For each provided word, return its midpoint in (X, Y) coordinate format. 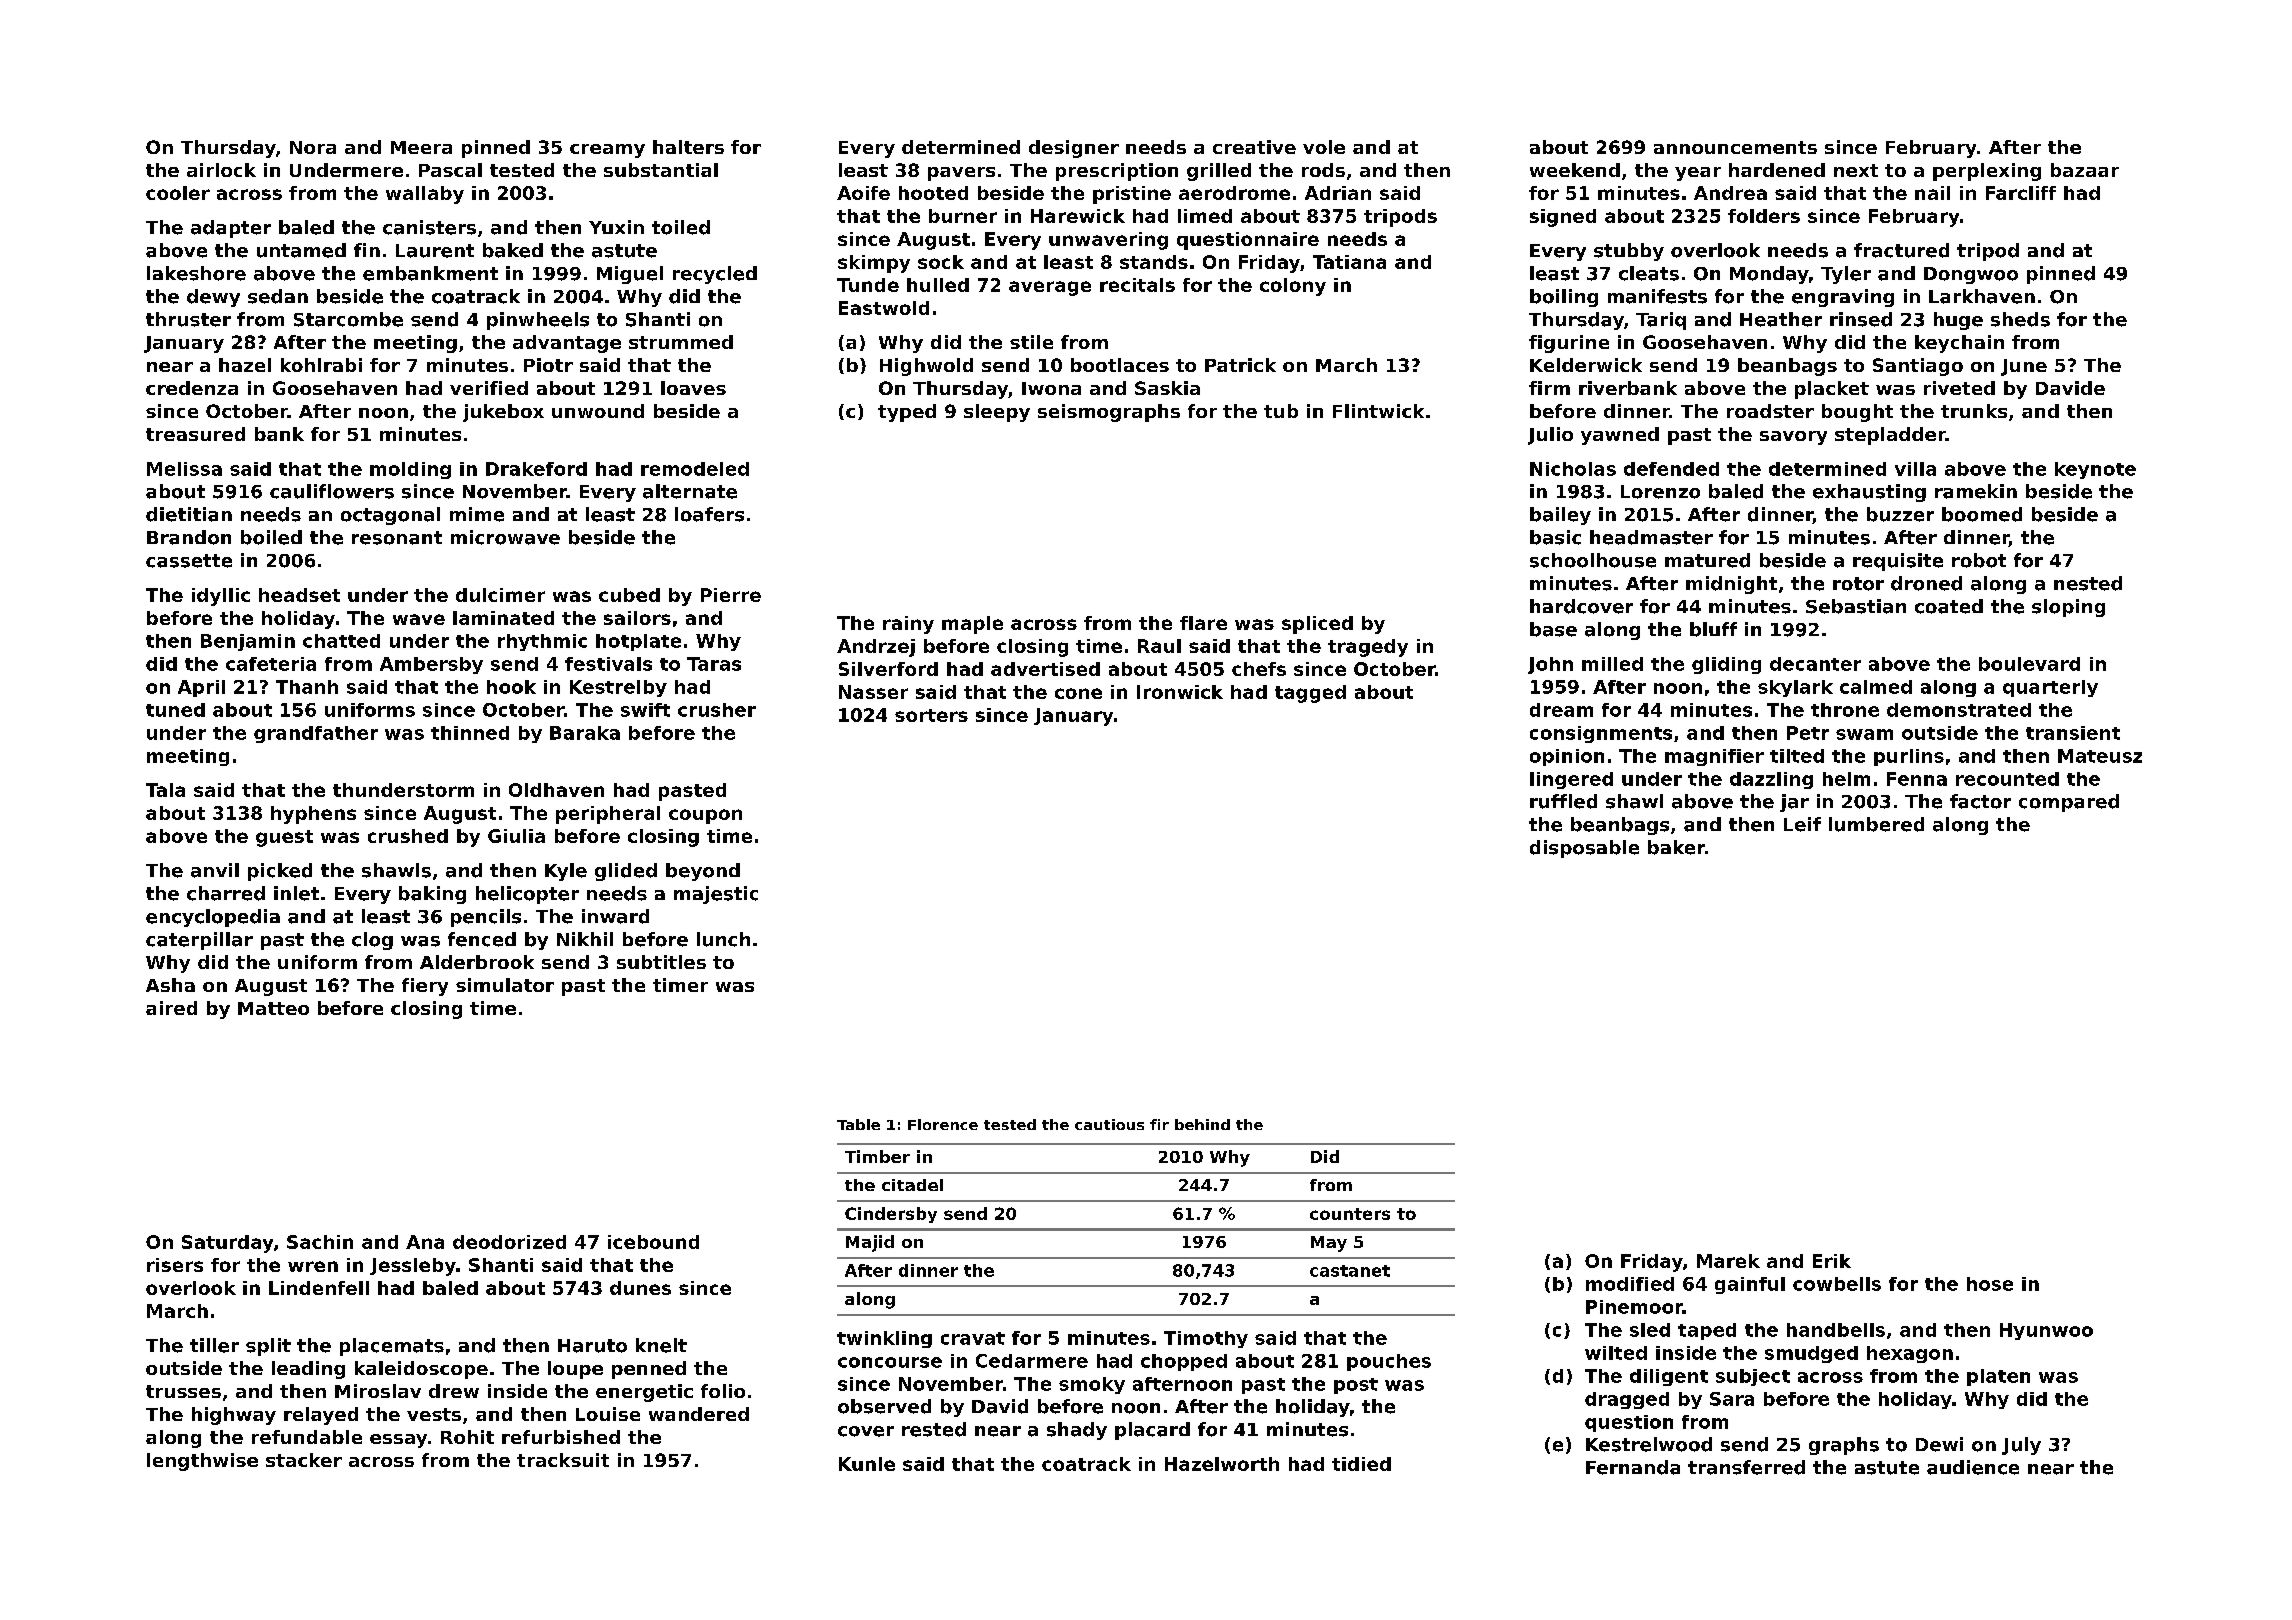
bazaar (2085, 170)
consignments (1601, 734)
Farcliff (2021, 193)
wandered (699, 1414)
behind (1202, 1124)
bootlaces (1120, 365)
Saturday (227, 1244)
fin (367, 250)
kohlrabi (321, 365)
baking (432, 895)
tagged (1310, 694)
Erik (1832, 1261)
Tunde (868, 285)
